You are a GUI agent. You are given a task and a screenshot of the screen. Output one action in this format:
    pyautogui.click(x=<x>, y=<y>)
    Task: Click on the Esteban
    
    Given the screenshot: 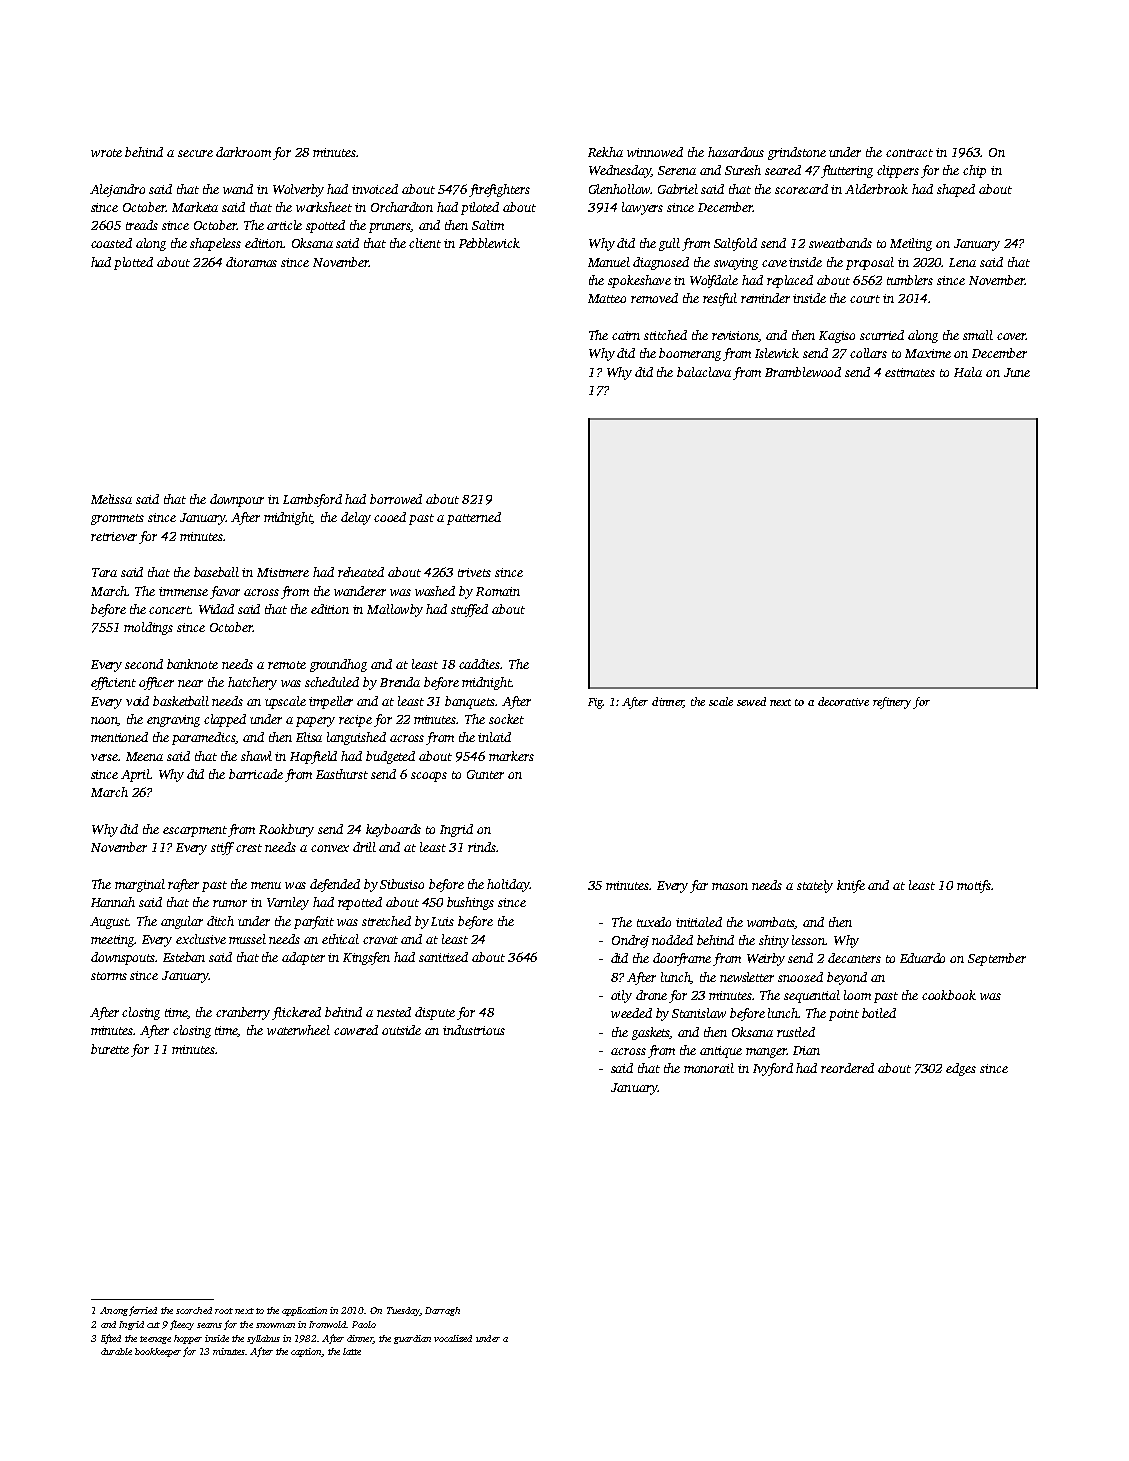 What is the action you would take?
    pyautogui.click(x=184, y=957)
